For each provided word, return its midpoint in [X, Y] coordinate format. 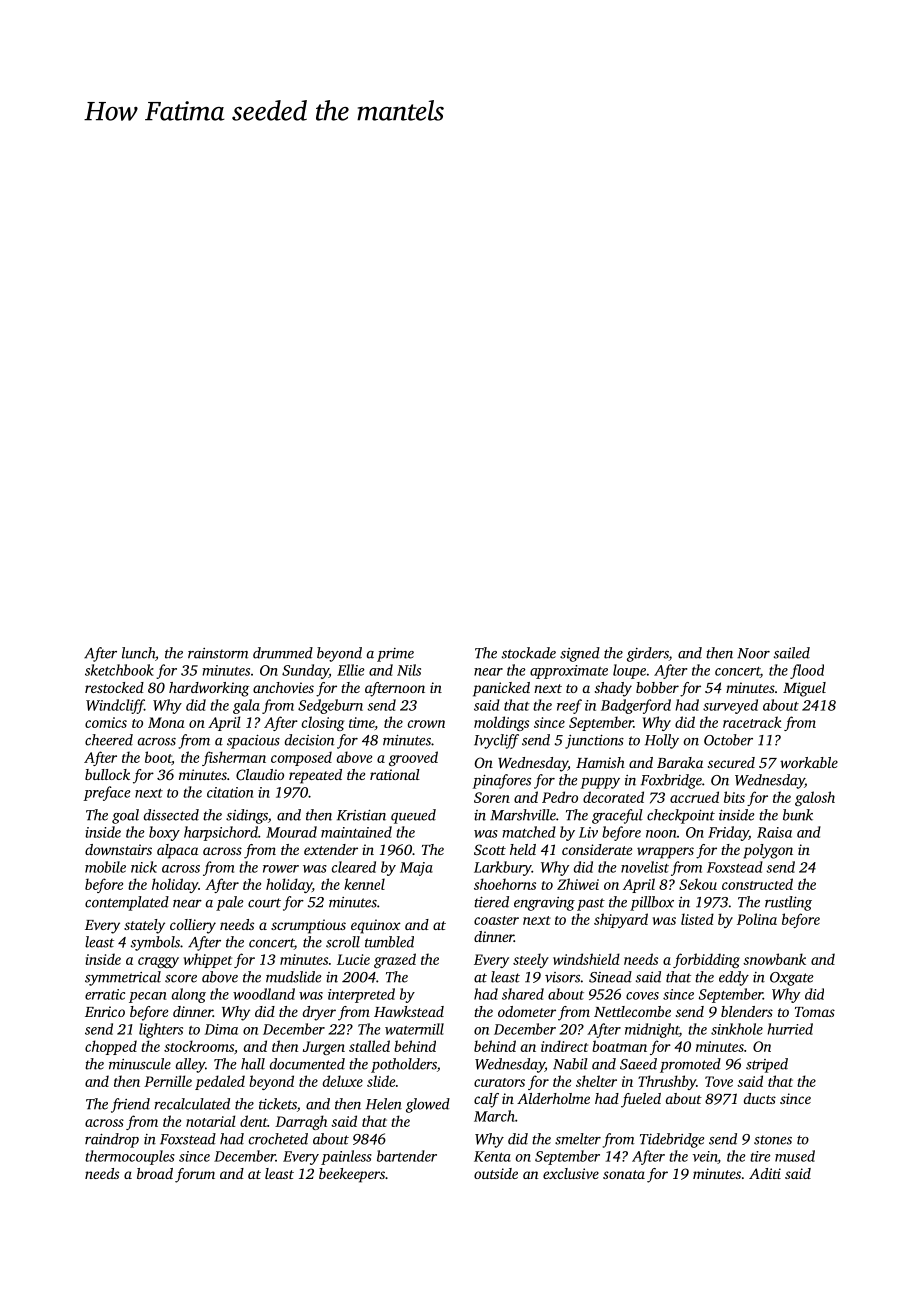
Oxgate [792, 979]
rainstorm [218, 653]
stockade [529, 653]
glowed [428, 1105]
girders [648, 654]
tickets [278, 1104]
